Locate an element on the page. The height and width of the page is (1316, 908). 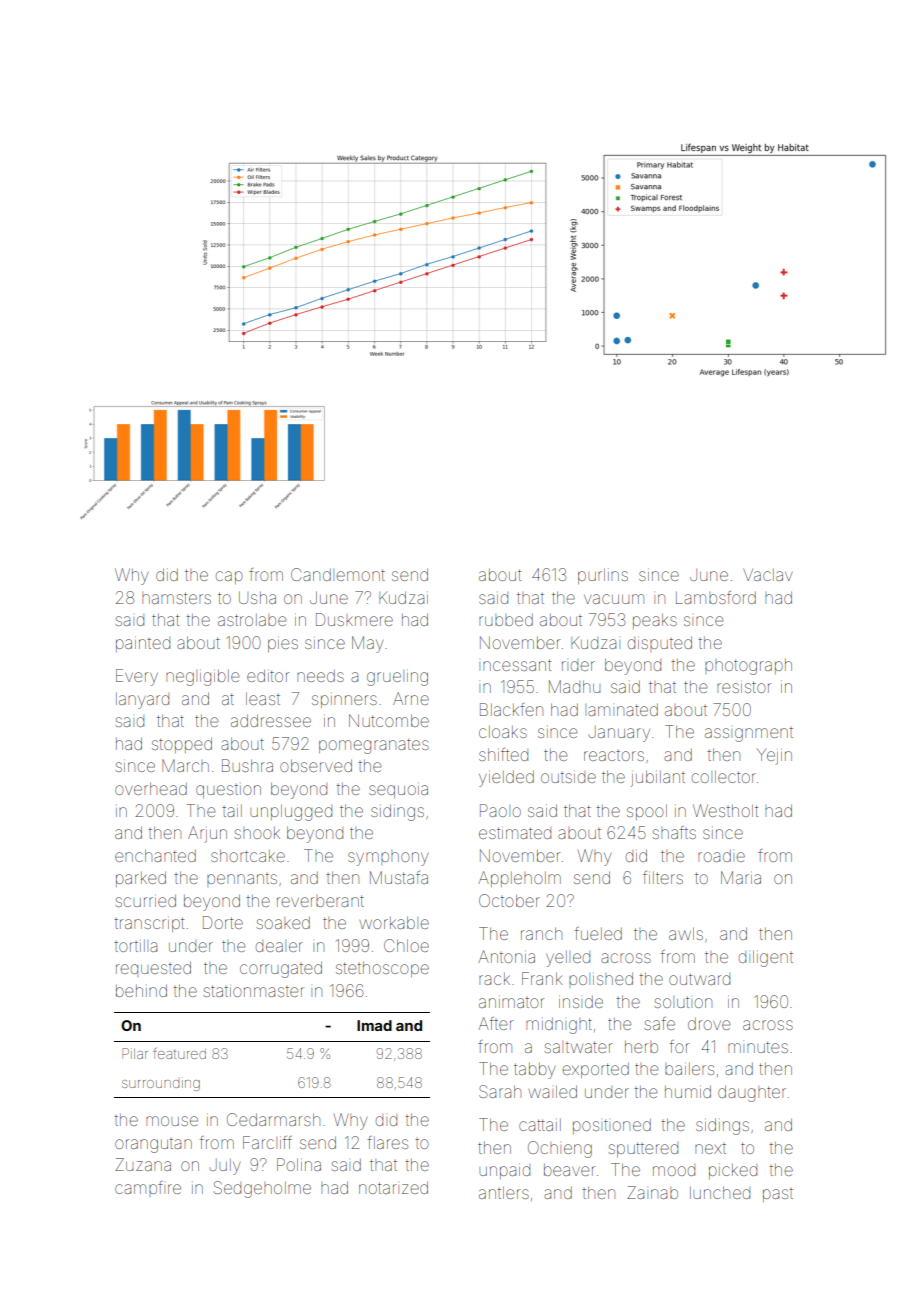
rack is located at coordinates (494, 979).
